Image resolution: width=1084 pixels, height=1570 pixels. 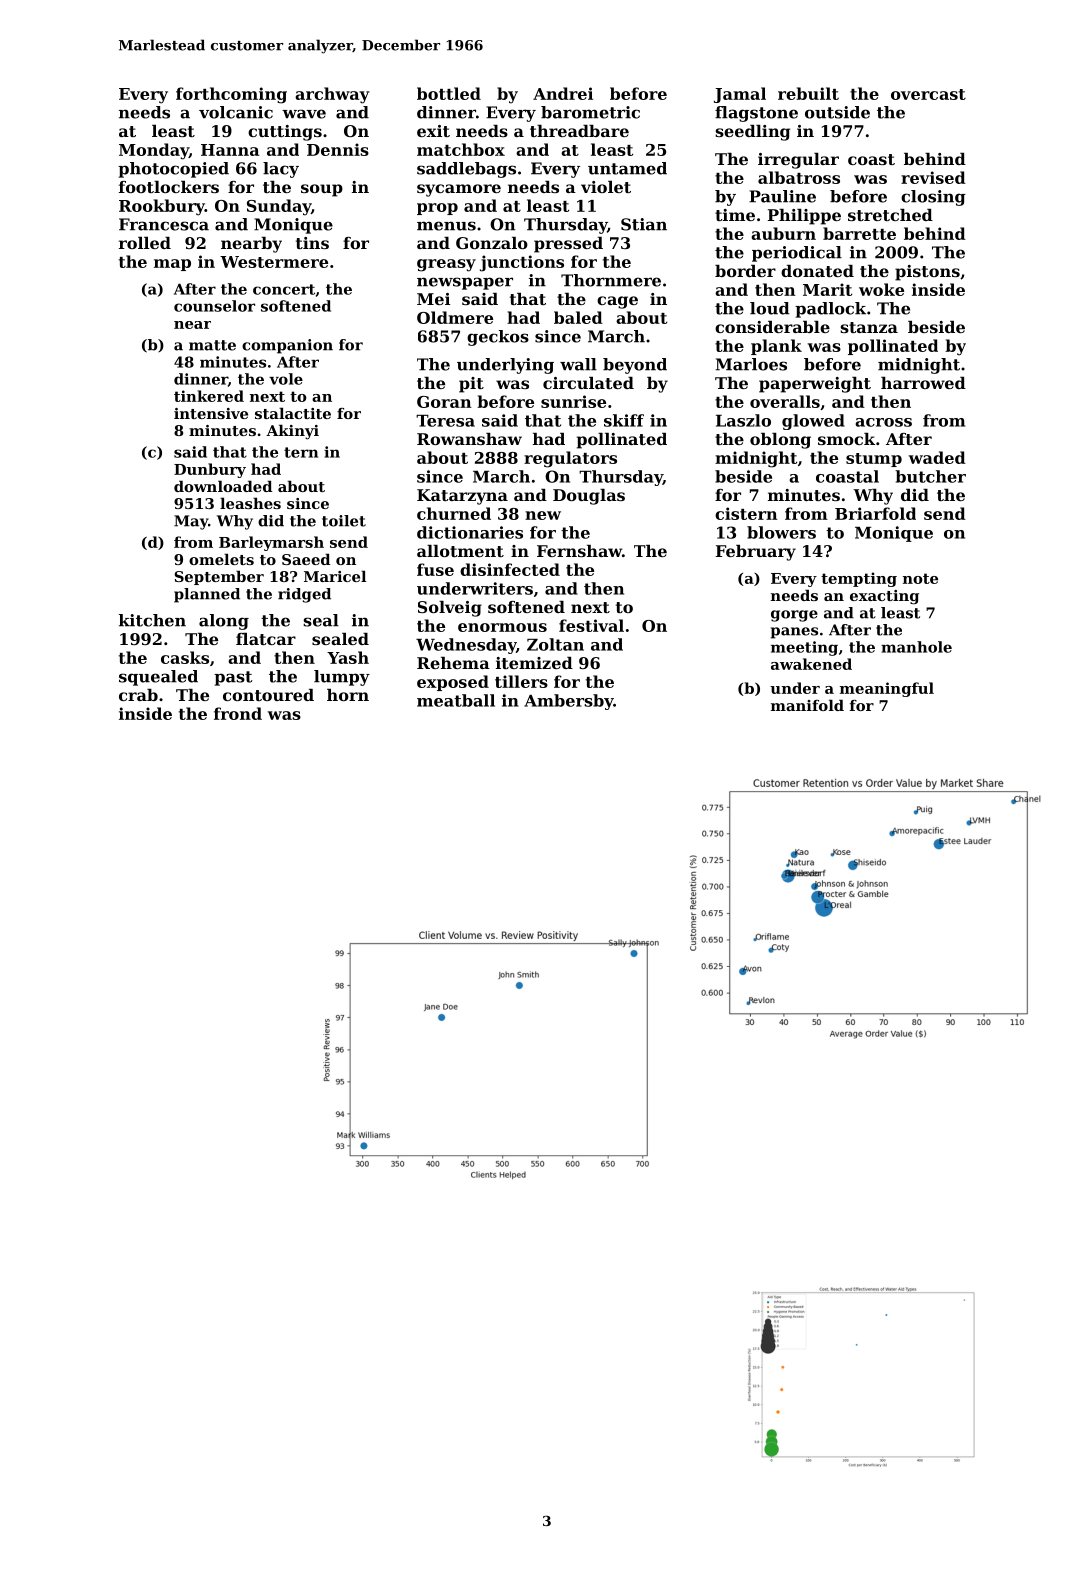 I want to click on revised, so click(x=933, y=177).
